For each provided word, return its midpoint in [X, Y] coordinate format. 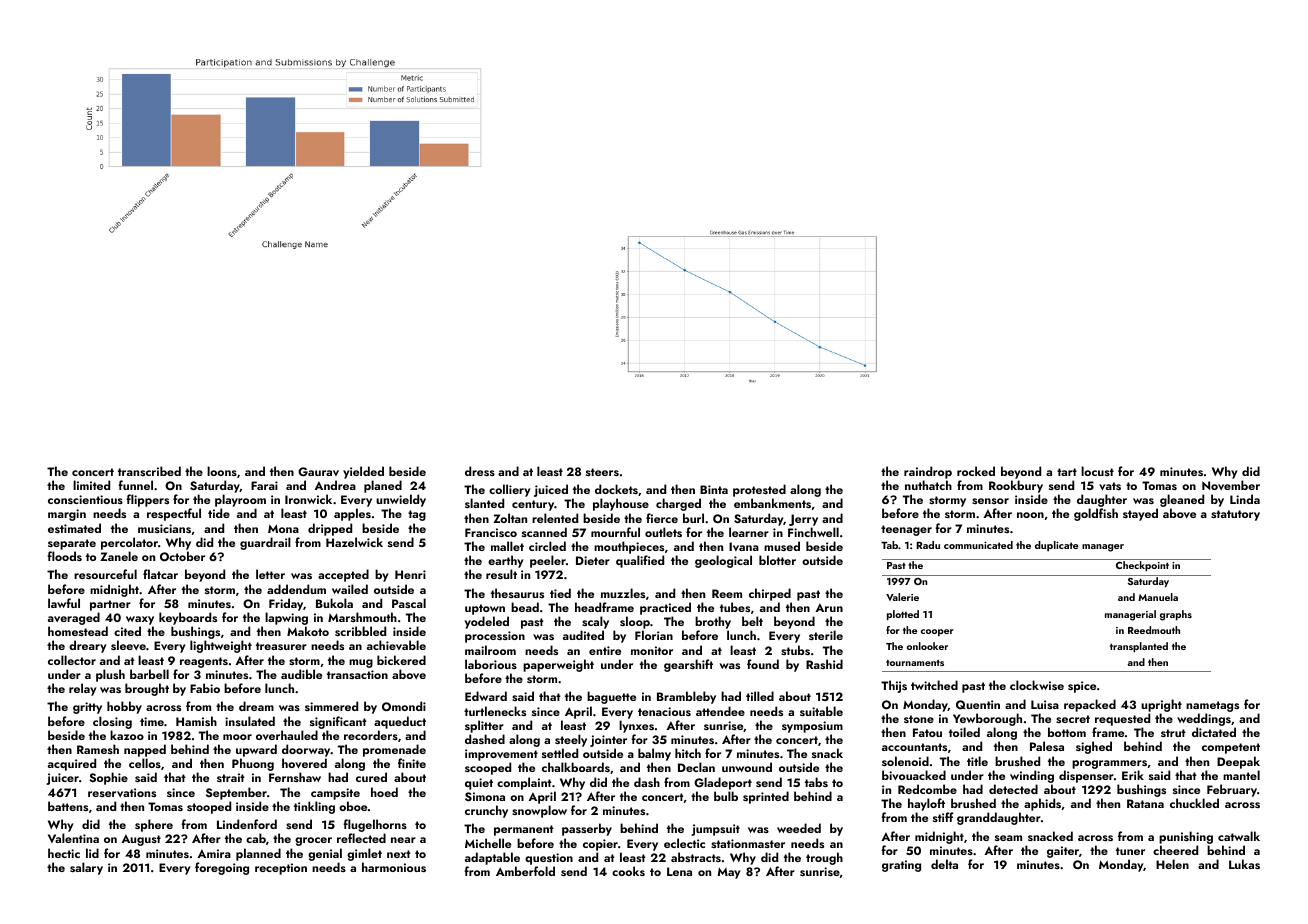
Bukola [334, 603]
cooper [937, 632]
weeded [799, 828]
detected [1013, 789]
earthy [506, 561]
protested [759, 490]
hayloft [926, 804]
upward [256, 750]
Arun [829, 607]
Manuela [1158, 597]
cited [127, 631]
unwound [747, 767]
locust [1097, 471]
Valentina [73, 838]
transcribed [149, 471]
